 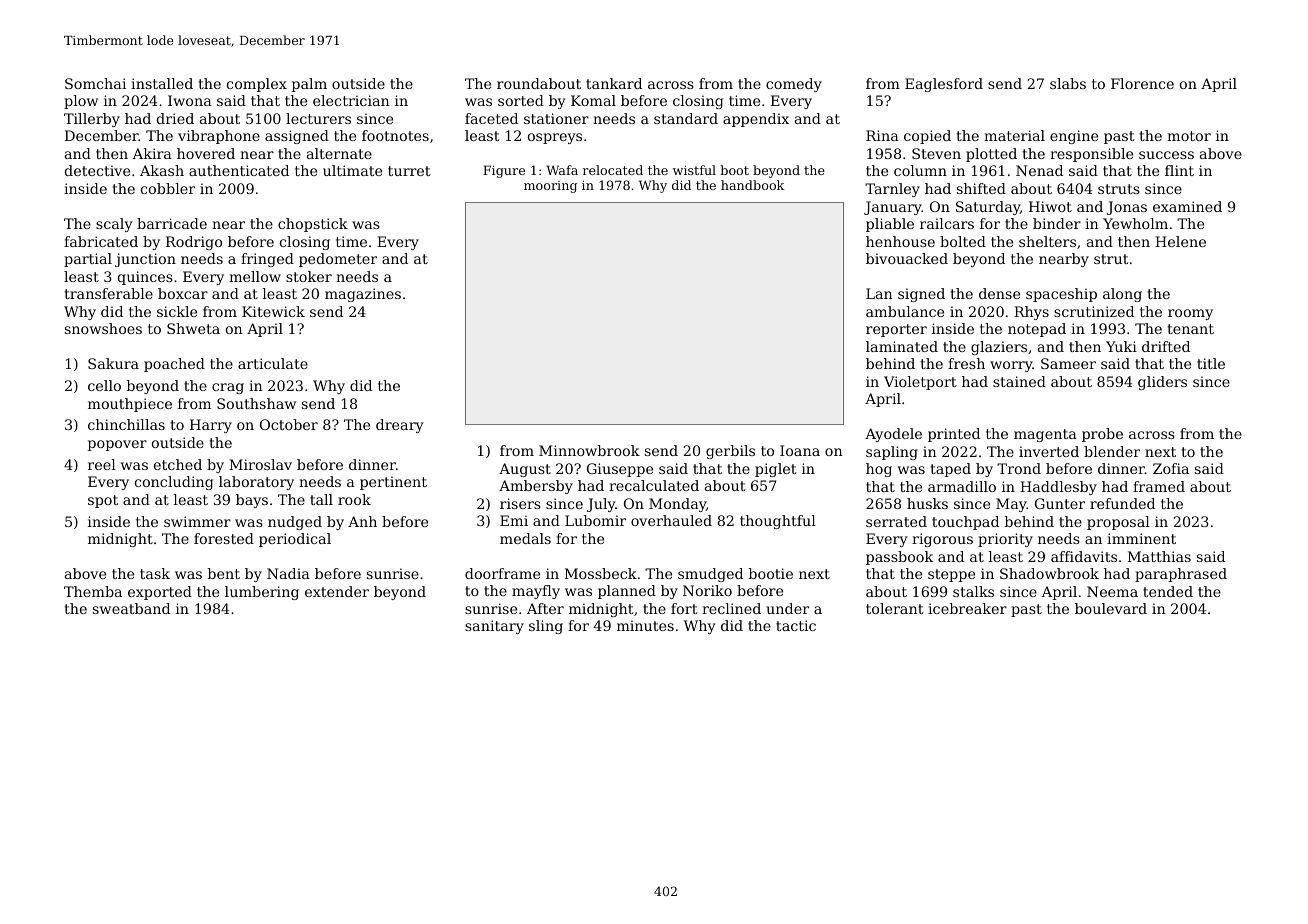 I want to click on slabs, so click(x=1068, y=83).
